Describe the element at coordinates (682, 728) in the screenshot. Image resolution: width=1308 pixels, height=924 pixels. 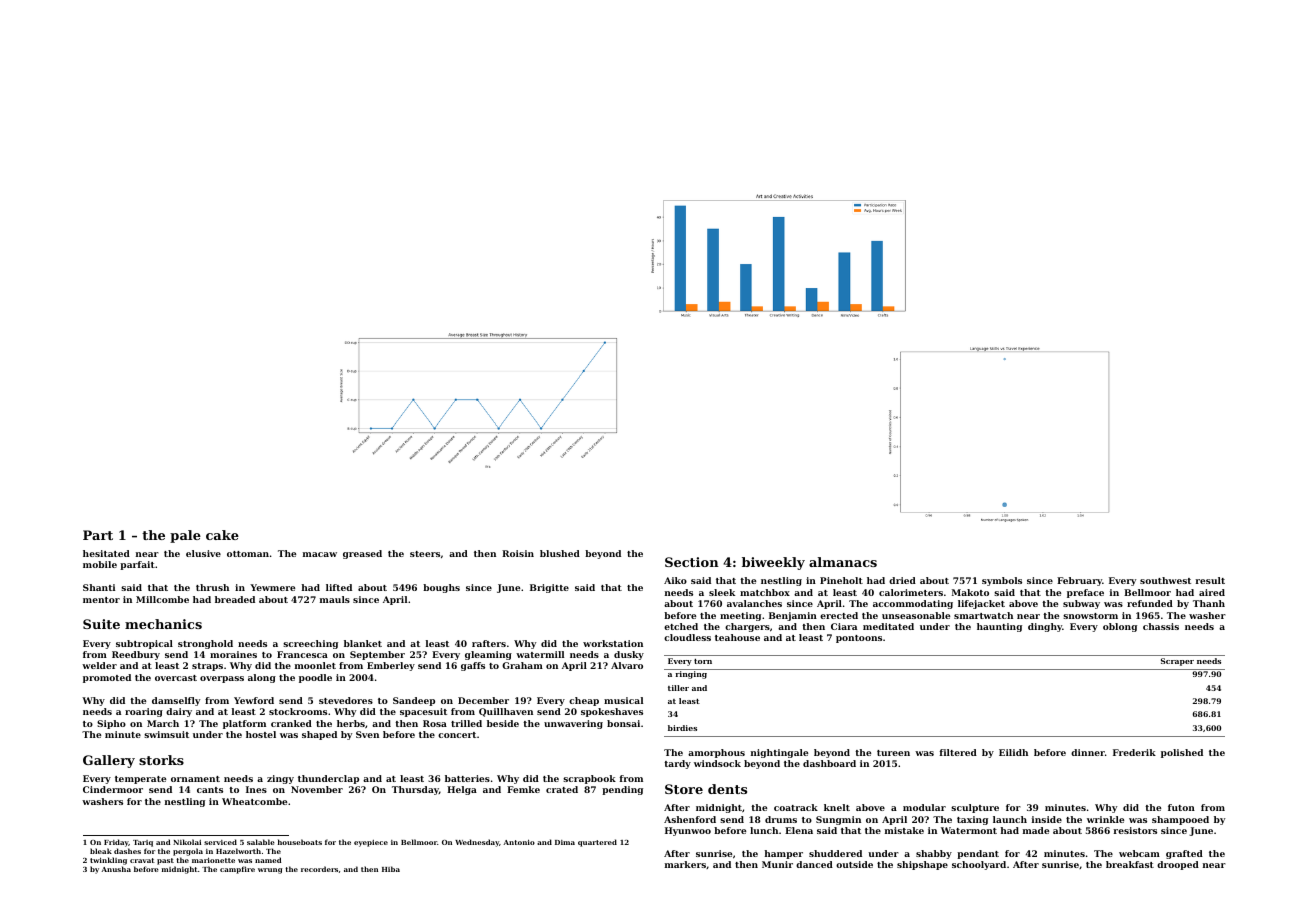
I see `birdies` at that location.
